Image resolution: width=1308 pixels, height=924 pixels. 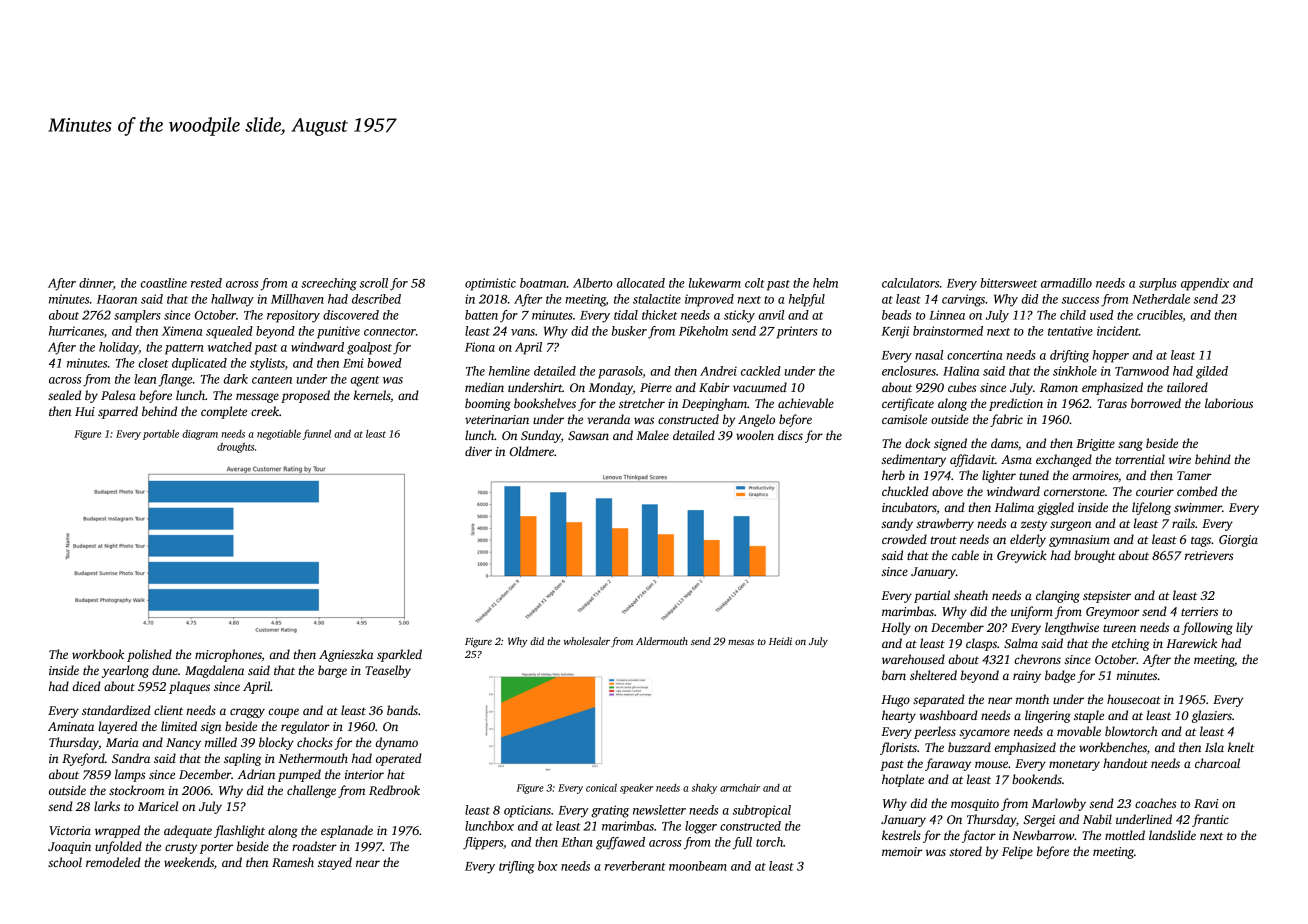 What do you see at coordinates (163, 283) in the image?
I see `coastline` at bounding box center [163, 283].
